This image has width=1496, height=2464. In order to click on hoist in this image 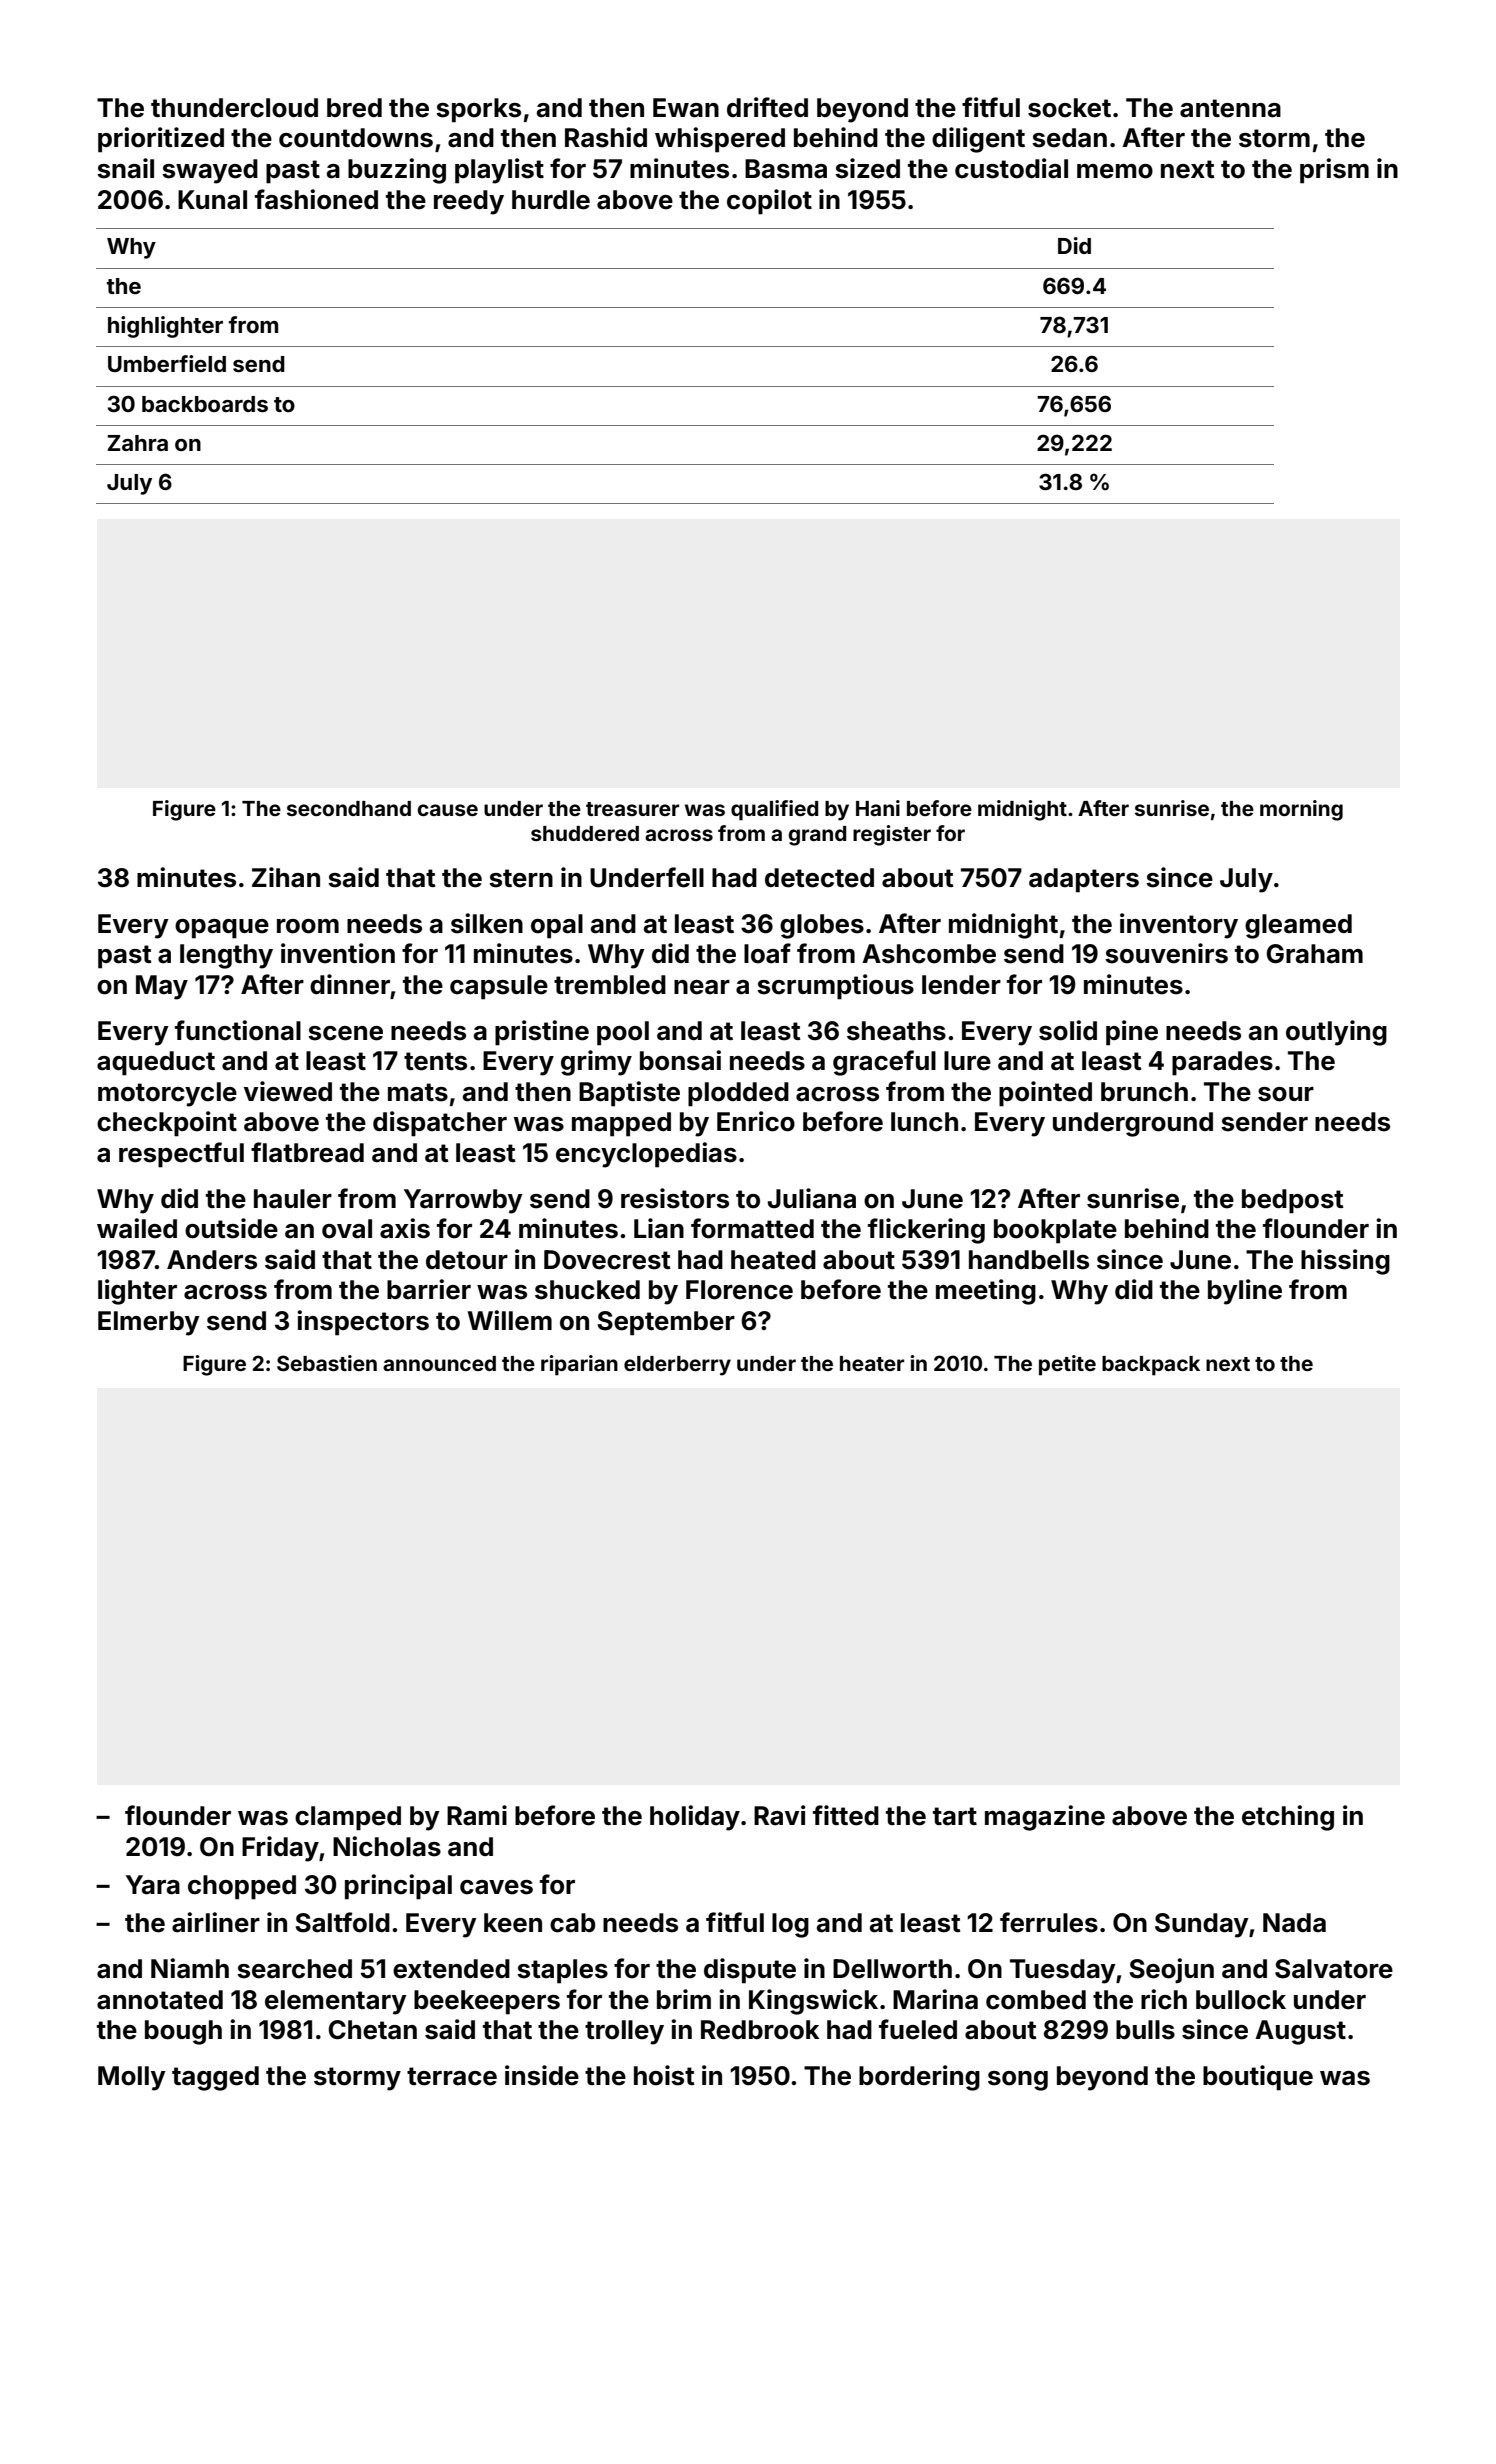, I will do `click(664, 2075)`.
